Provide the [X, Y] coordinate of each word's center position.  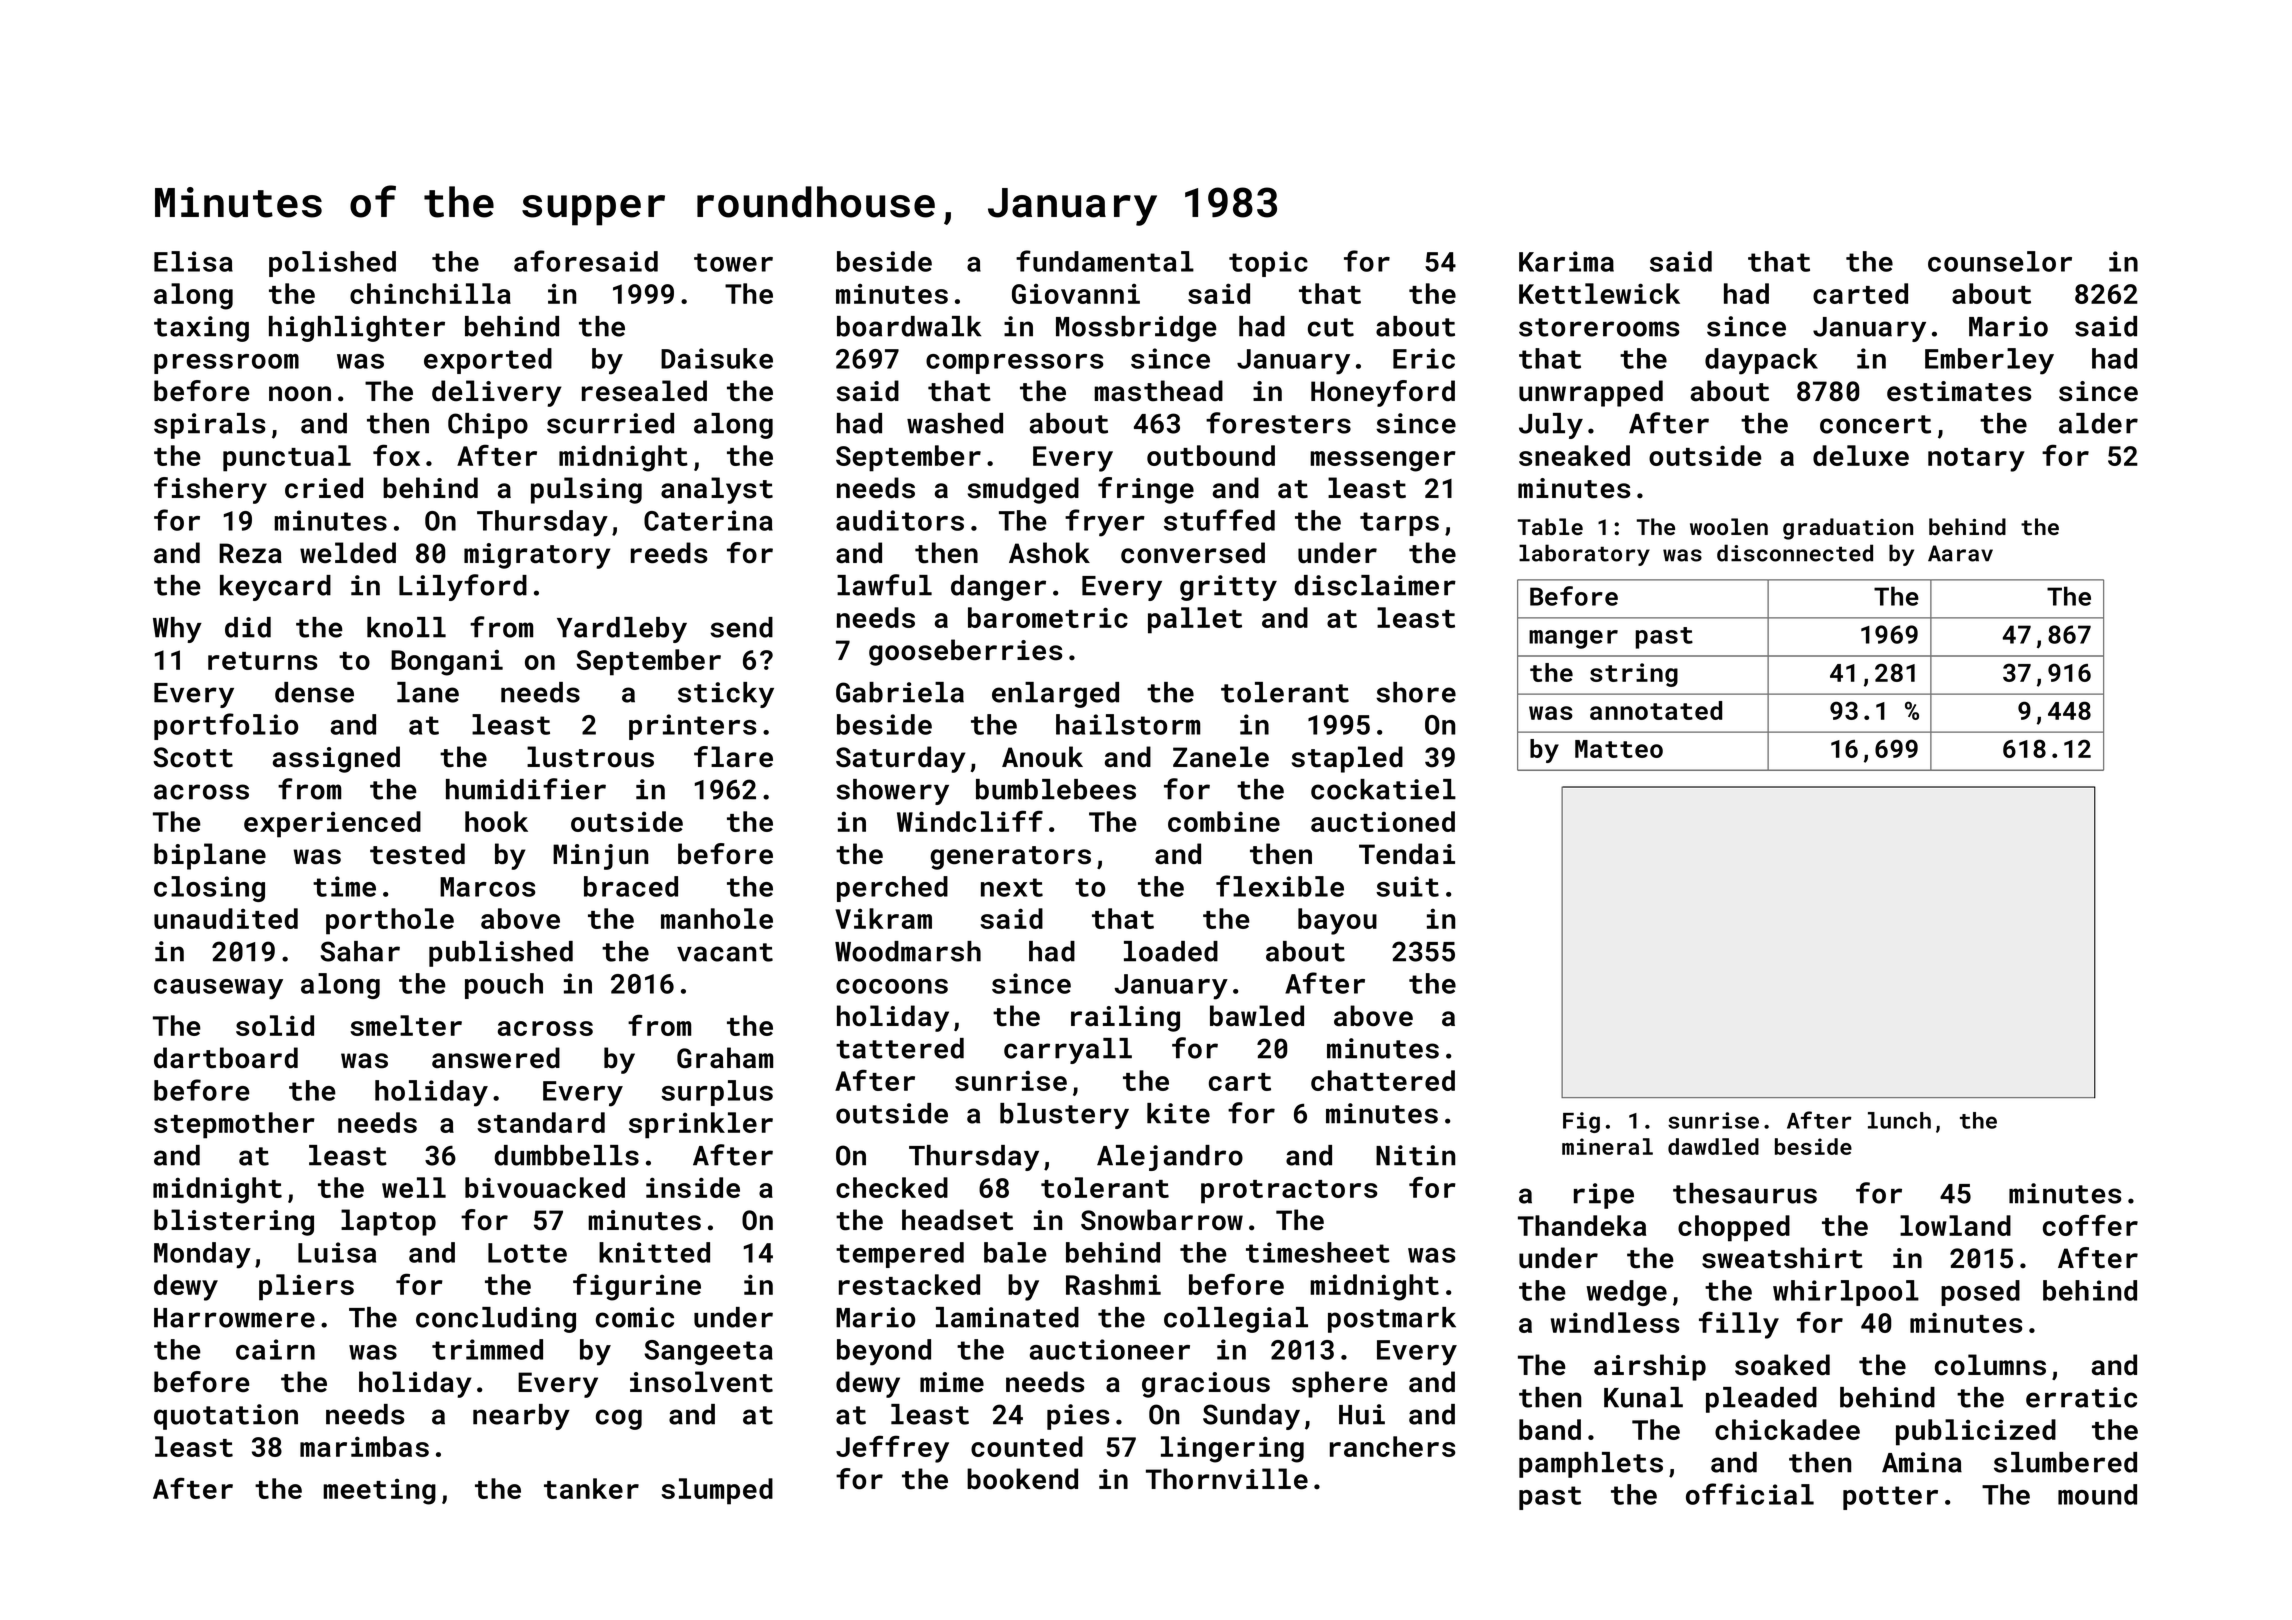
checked [892, 1187]
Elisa [193, 261]
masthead [1158, 391]
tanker [591, 1488]
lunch [1899, 1120]
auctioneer [1110, 1349]
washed [955, 423]
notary [1976, 460]
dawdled [1713, 1146]
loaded [1171, 951]
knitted [654, 1252]
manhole [717, 918]
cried [324, 488]
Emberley [1989, 361]
